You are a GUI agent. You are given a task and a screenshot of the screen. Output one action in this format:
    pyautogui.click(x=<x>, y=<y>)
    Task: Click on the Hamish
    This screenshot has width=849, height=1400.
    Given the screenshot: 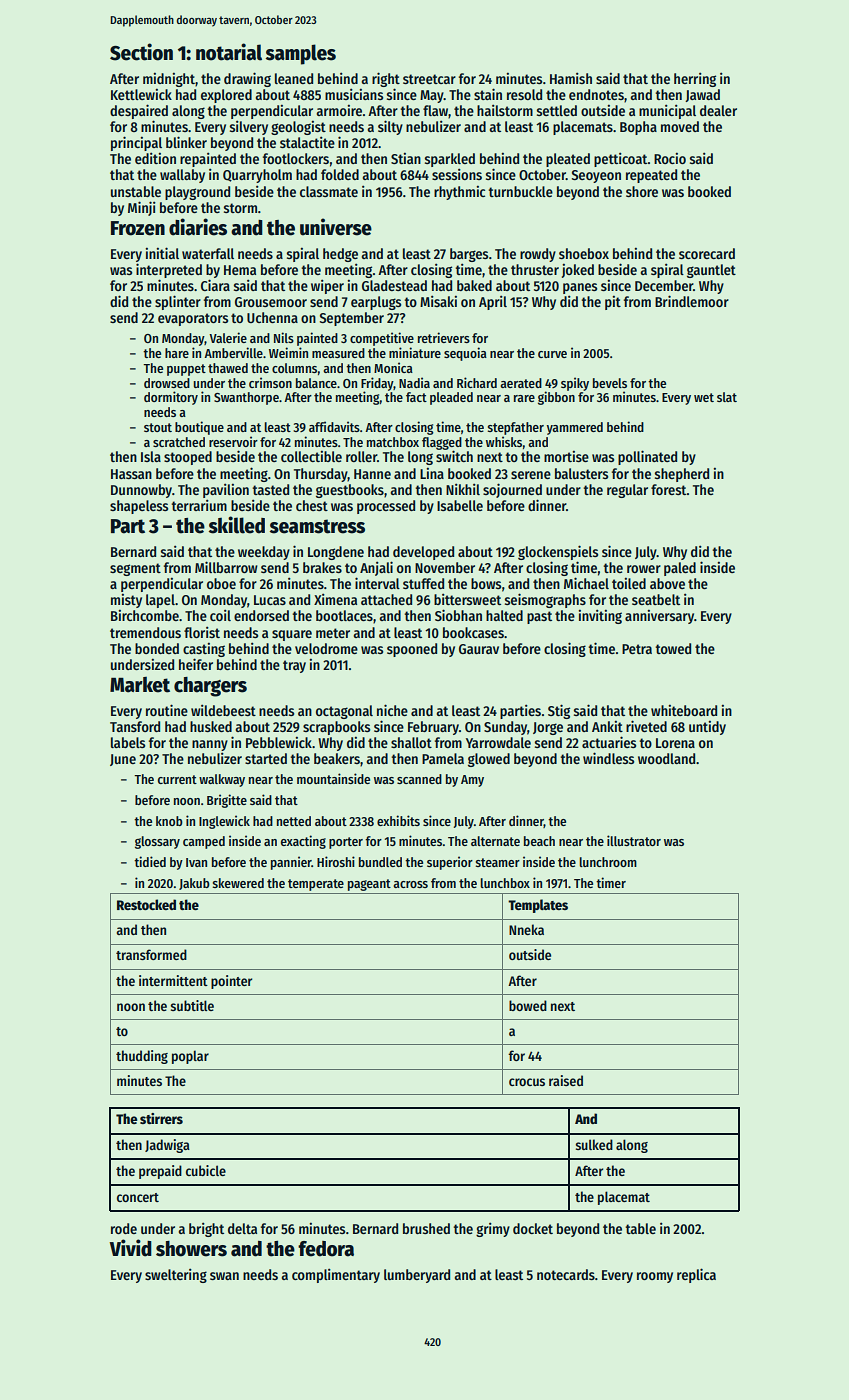 What is the action you would take?
    pyautogui.click(x=571, y=78)
